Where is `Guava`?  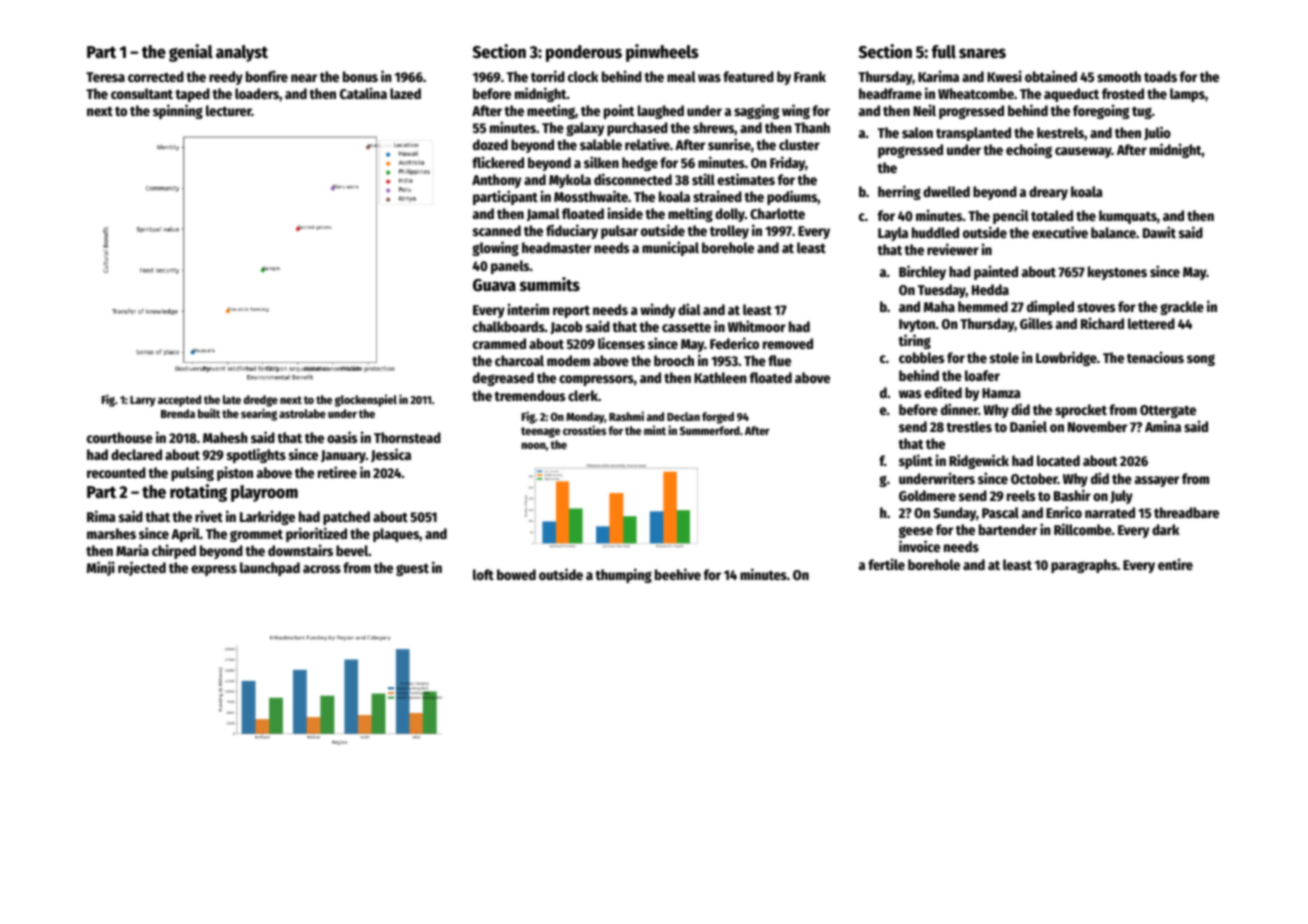 Guava is located at coordinates (494, 285).
